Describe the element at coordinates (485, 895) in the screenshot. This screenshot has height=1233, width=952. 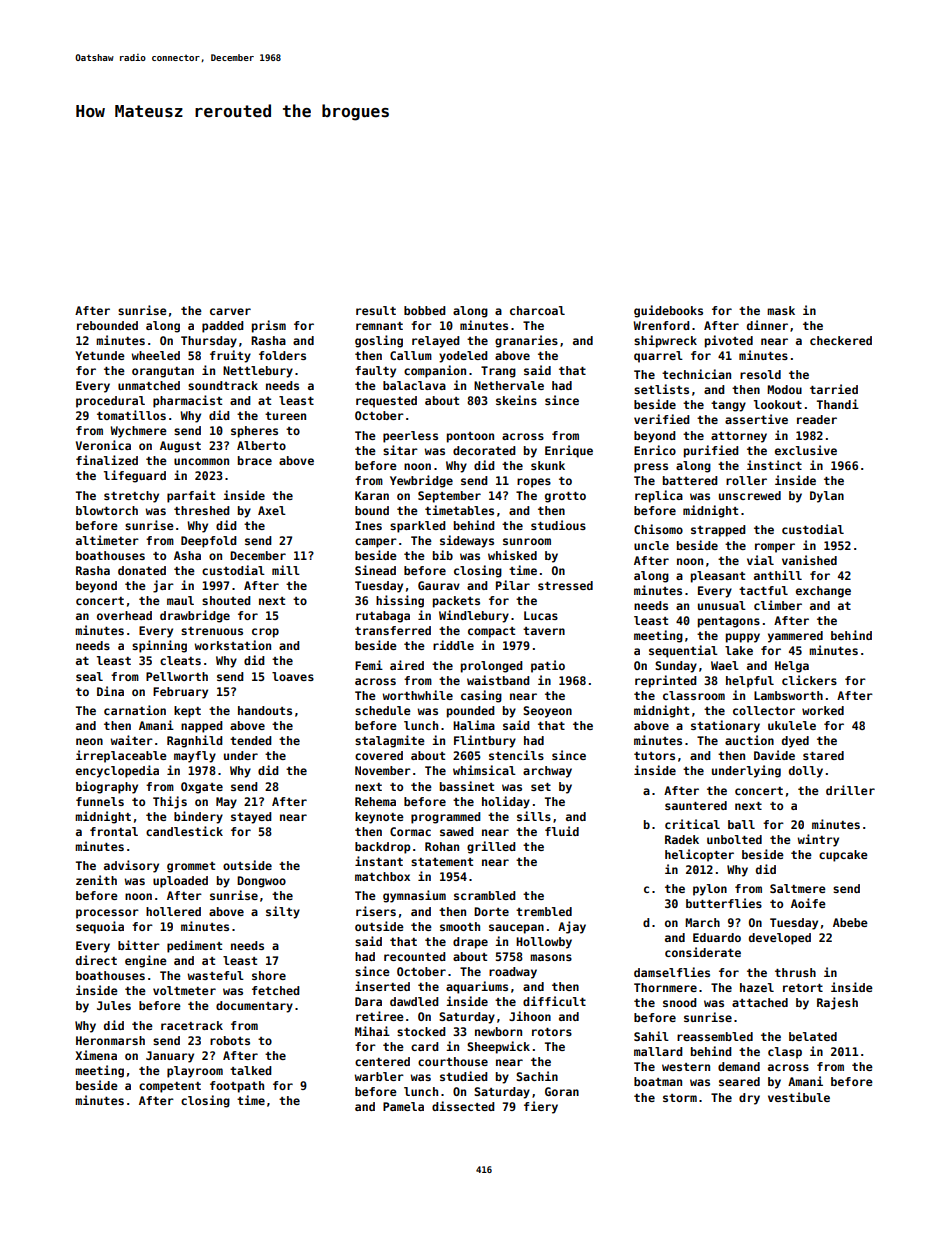
I see `scrambled` at that location.
